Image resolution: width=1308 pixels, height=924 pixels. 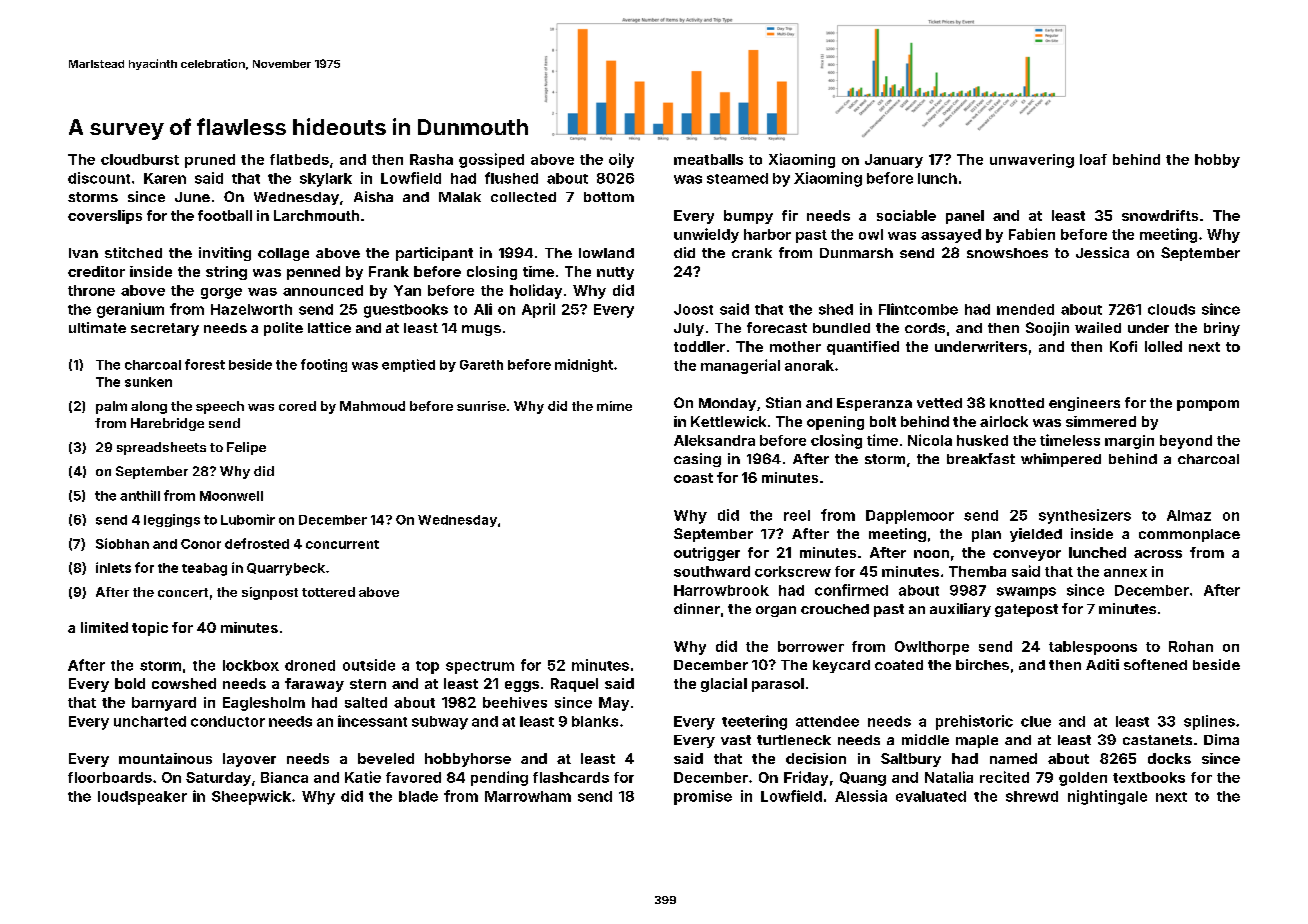 I want to click on panel, so click(x=965, y=217).
